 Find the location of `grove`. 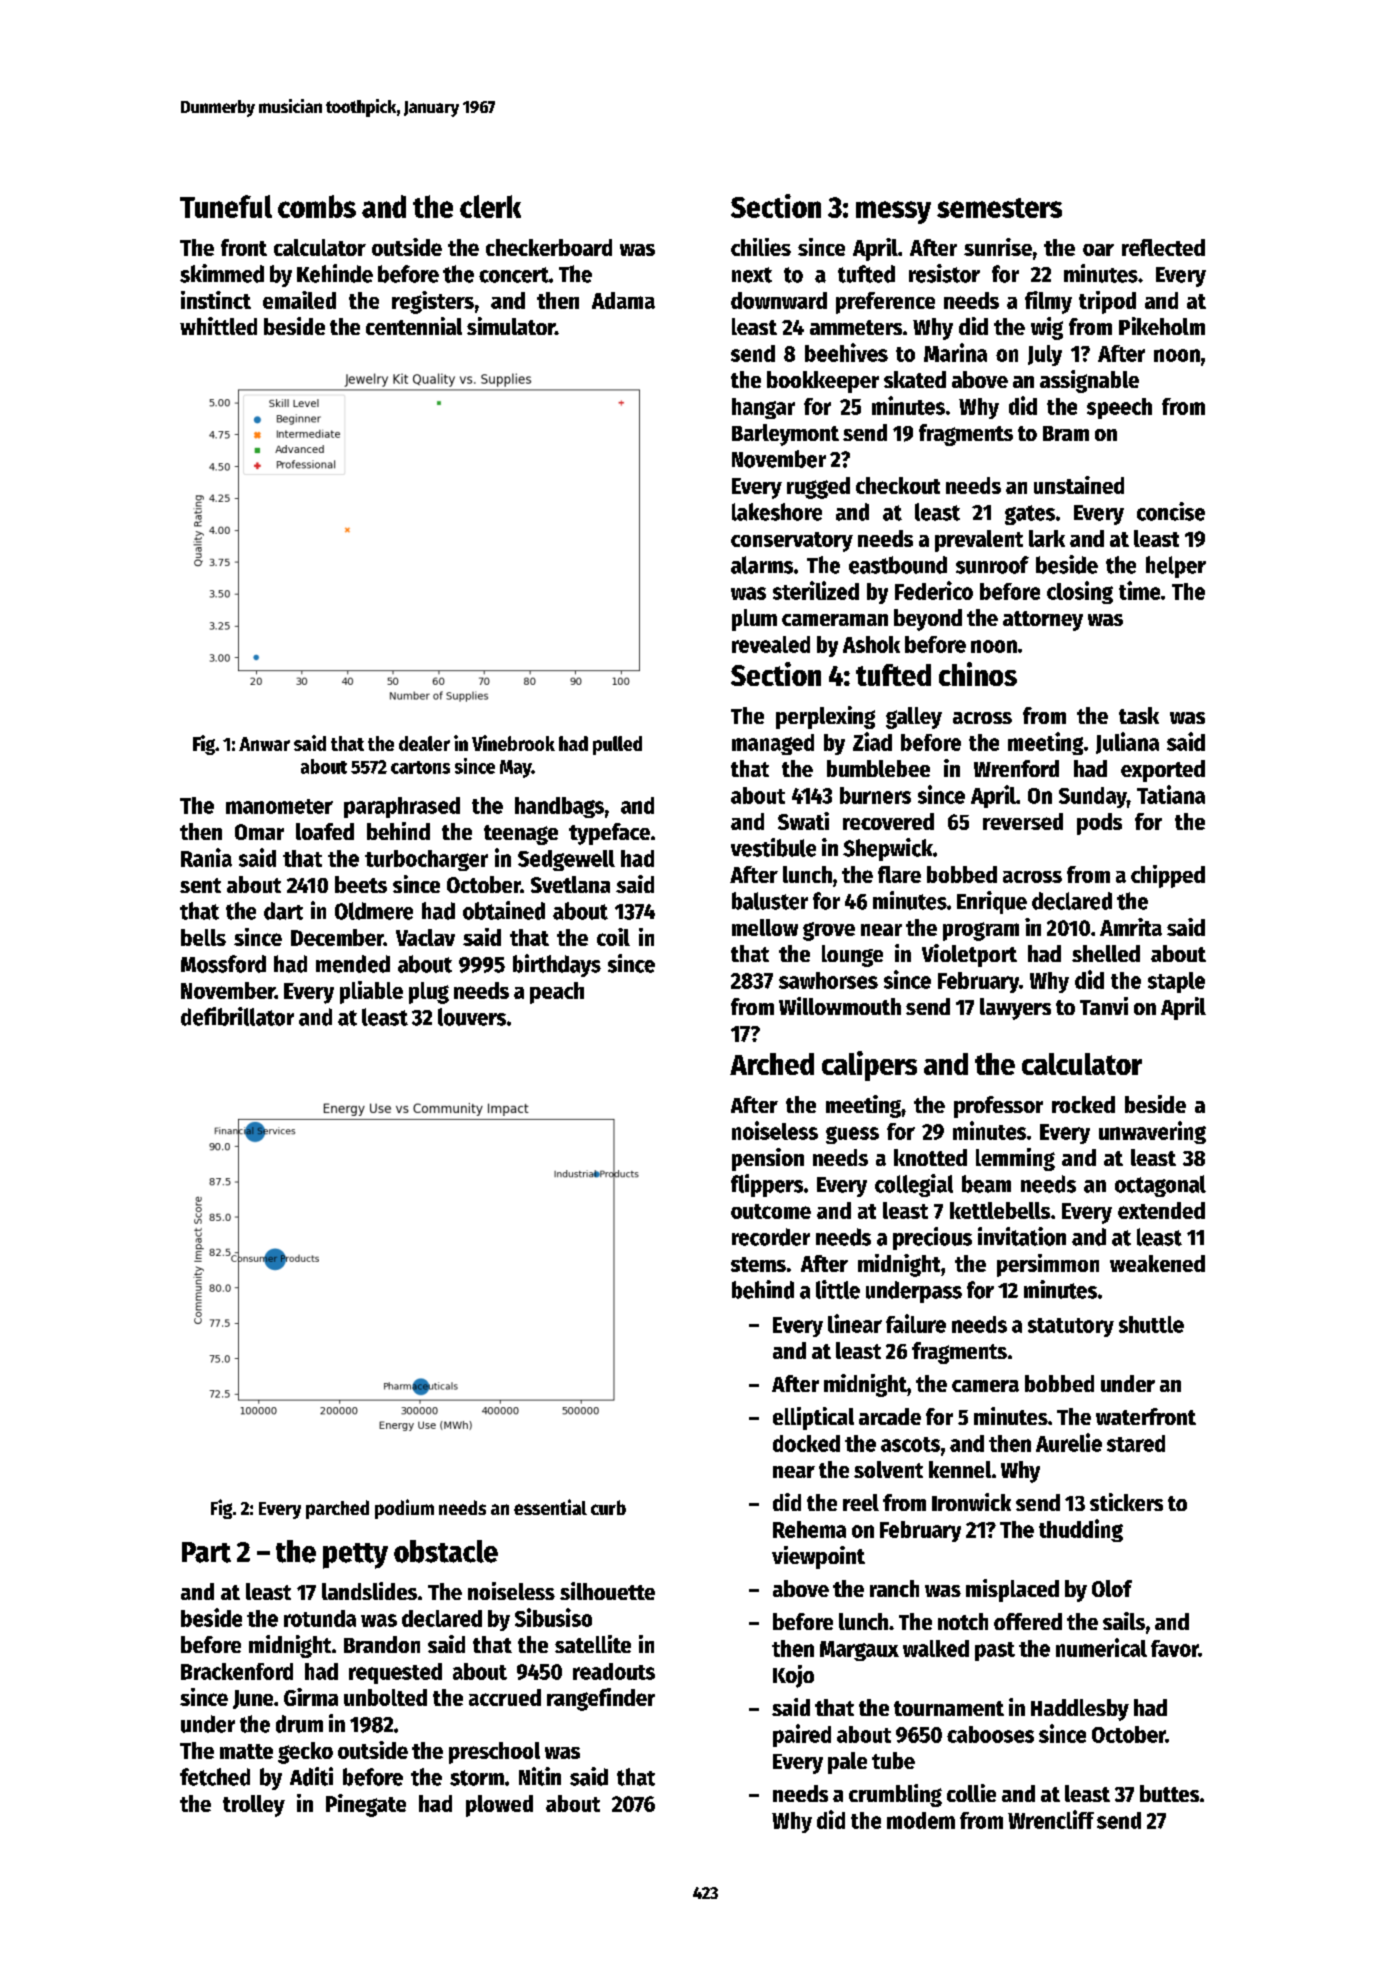

grove is located at coordinates (829, 931).
